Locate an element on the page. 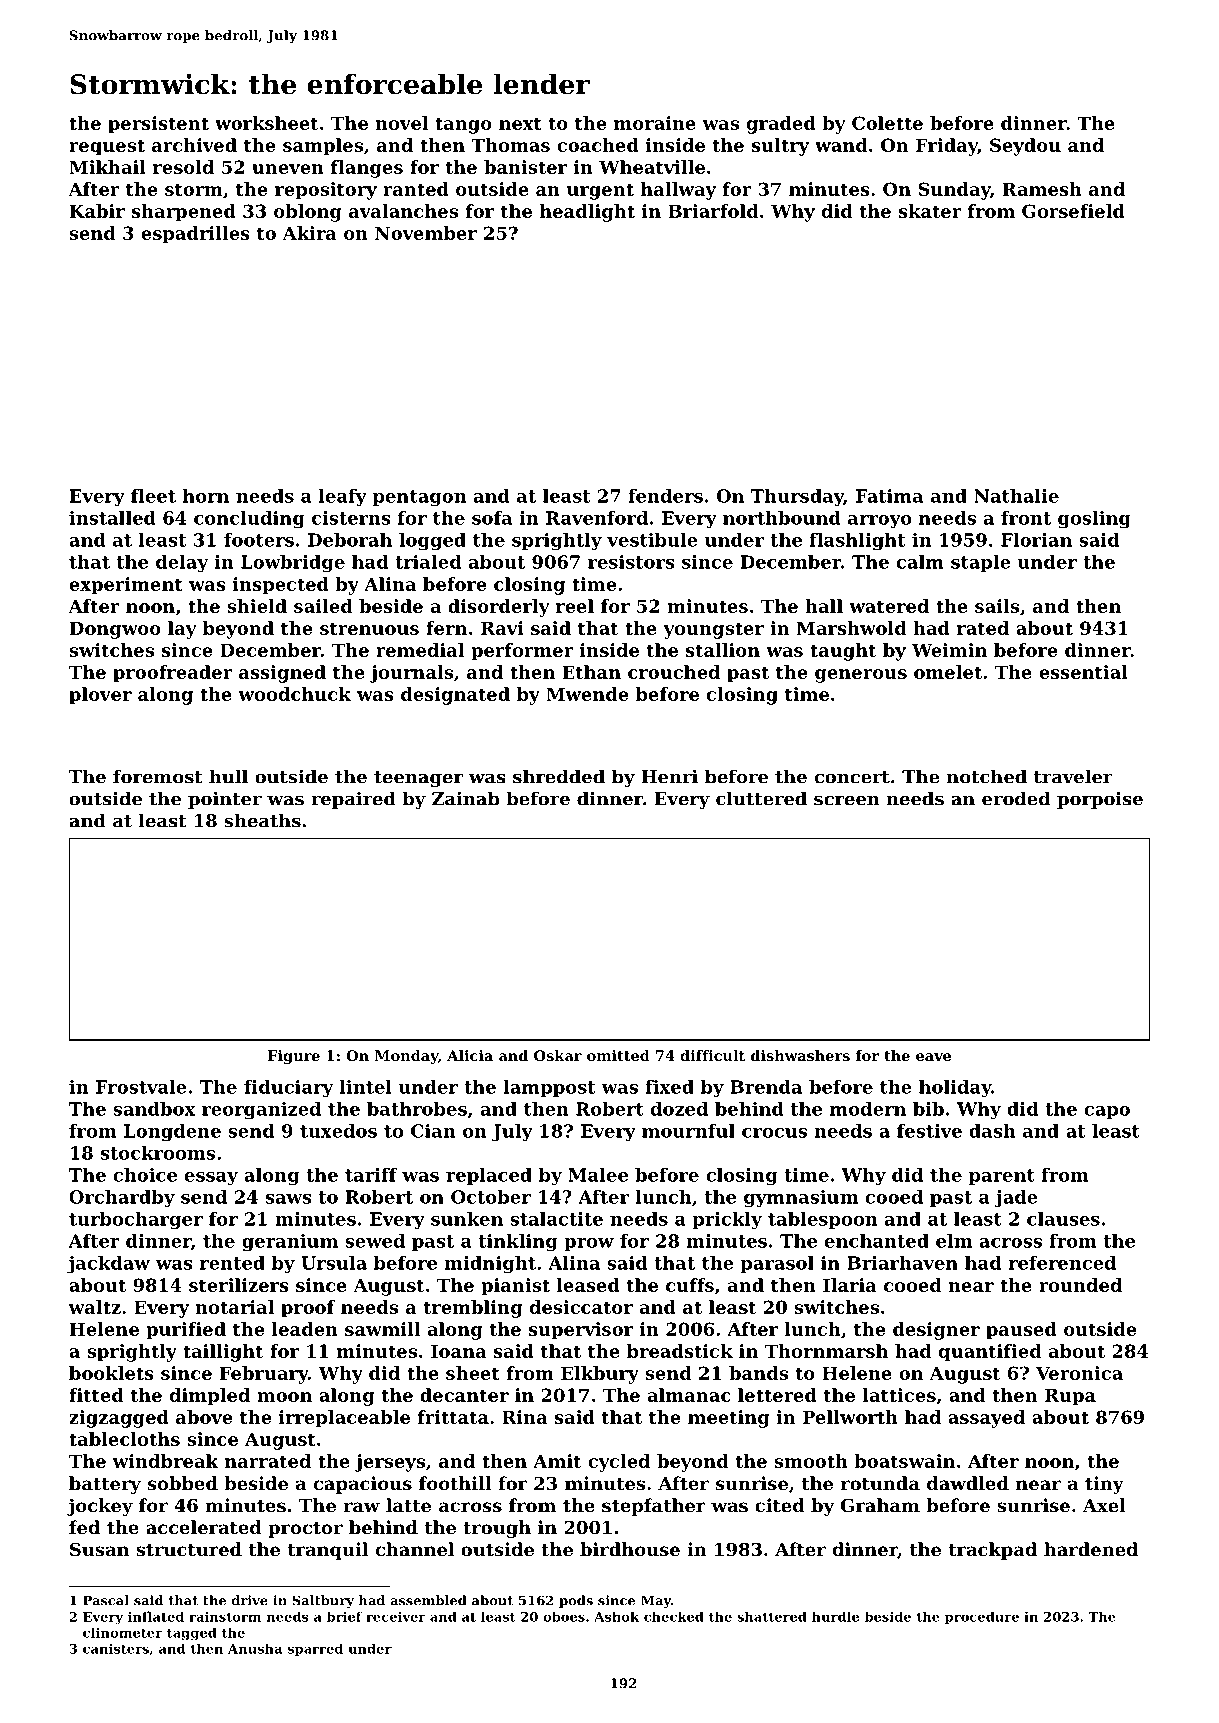 Image resolution: width=1219 pixels, height=1723 pixels. Colette is located at coordinates (887, 123).
